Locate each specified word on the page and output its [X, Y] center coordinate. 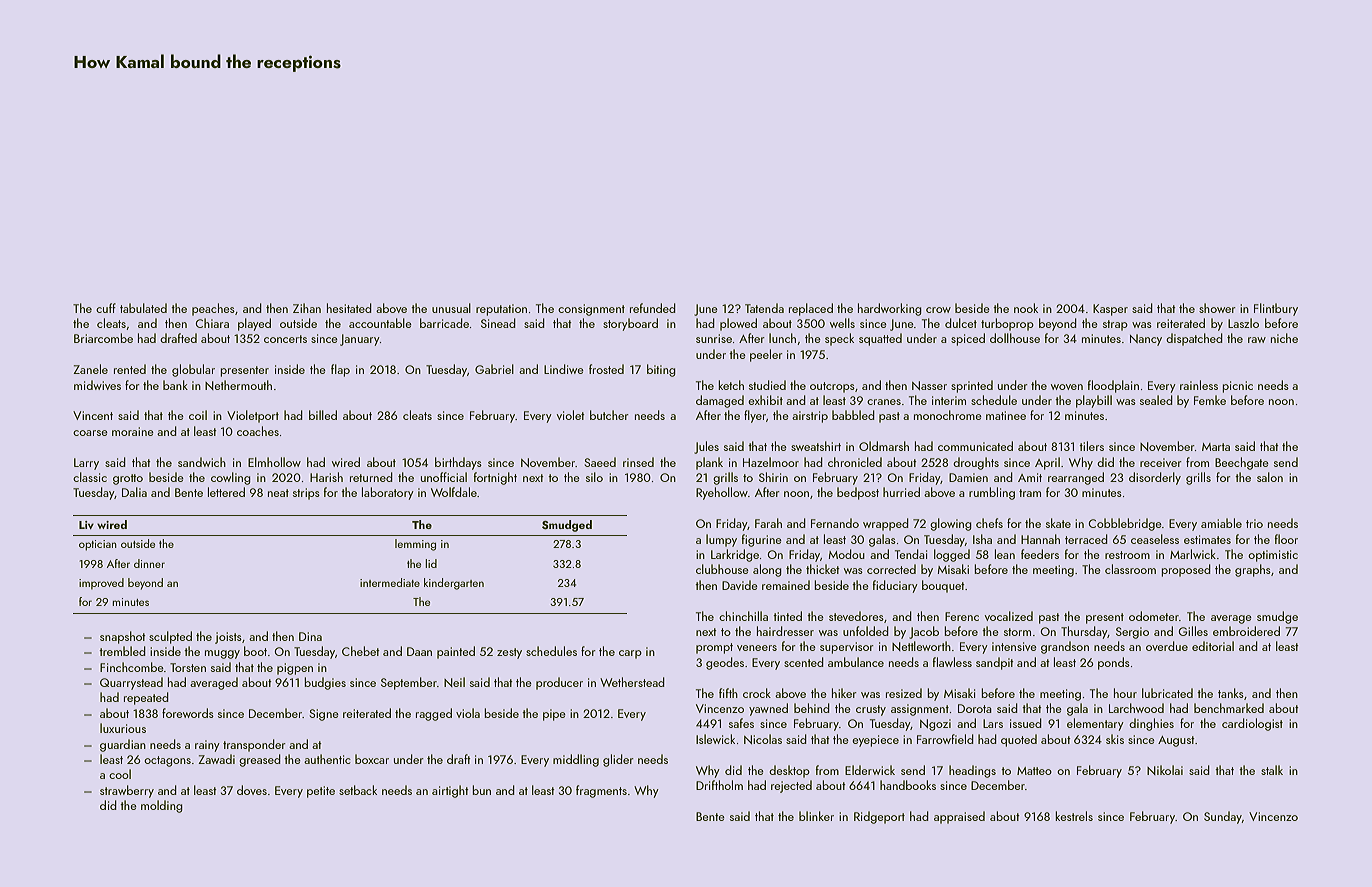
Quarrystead [131, 683]
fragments [601, 791]
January [360, 340]
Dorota [975, 708]
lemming [415, 545]
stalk [1272, 770]
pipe [554, 715]
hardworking [890, 309]
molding [162, 806]
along [767, 570]
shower [1217, 308]
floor [1286, 539]
